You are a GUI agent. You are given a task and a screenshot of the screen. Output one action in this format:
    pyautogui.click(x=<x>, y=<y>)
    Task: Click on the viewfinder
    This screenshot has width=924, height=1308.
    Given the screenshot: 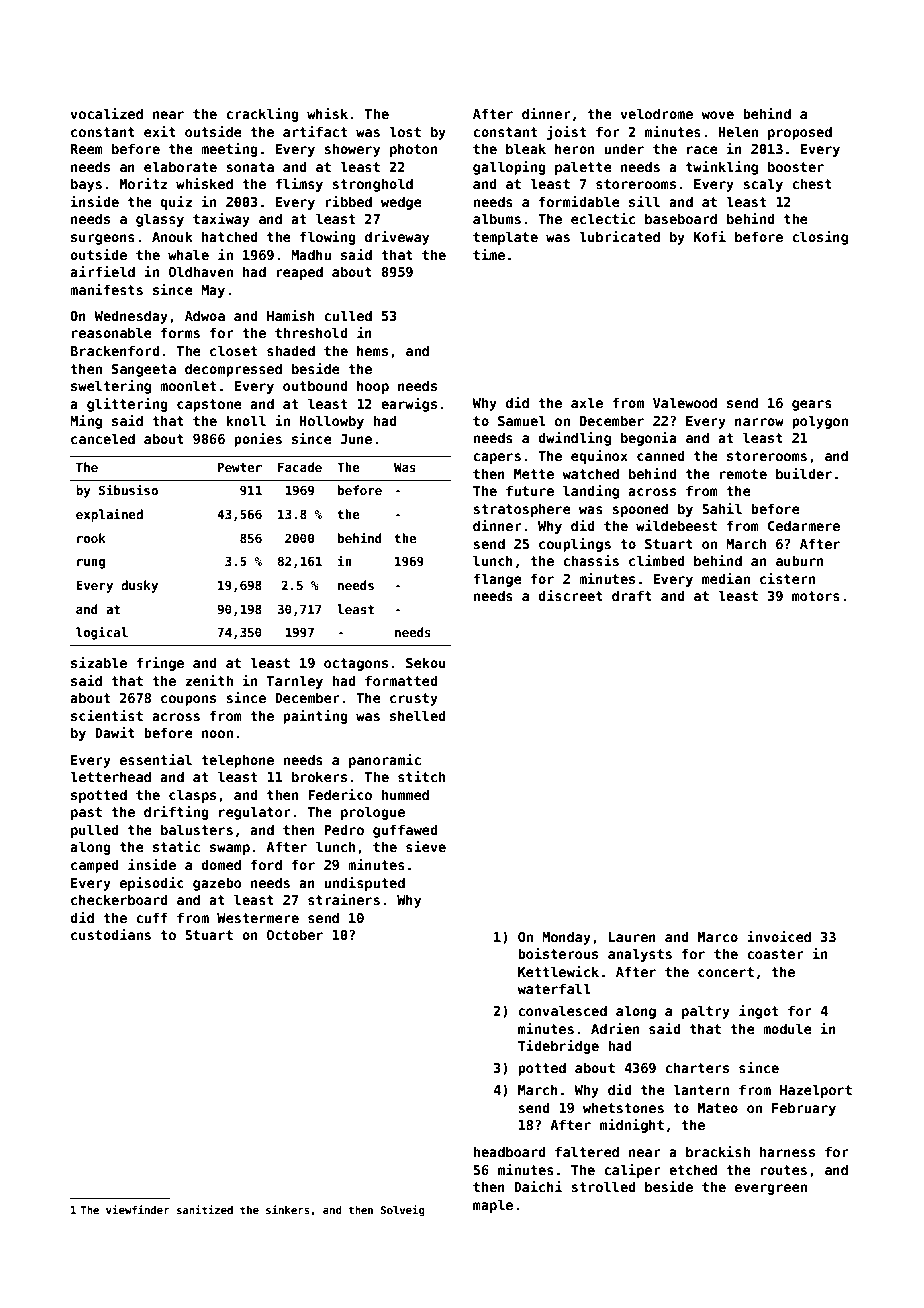 What is the action you would take?
    pyautogui.click(x=138, y=1209)
